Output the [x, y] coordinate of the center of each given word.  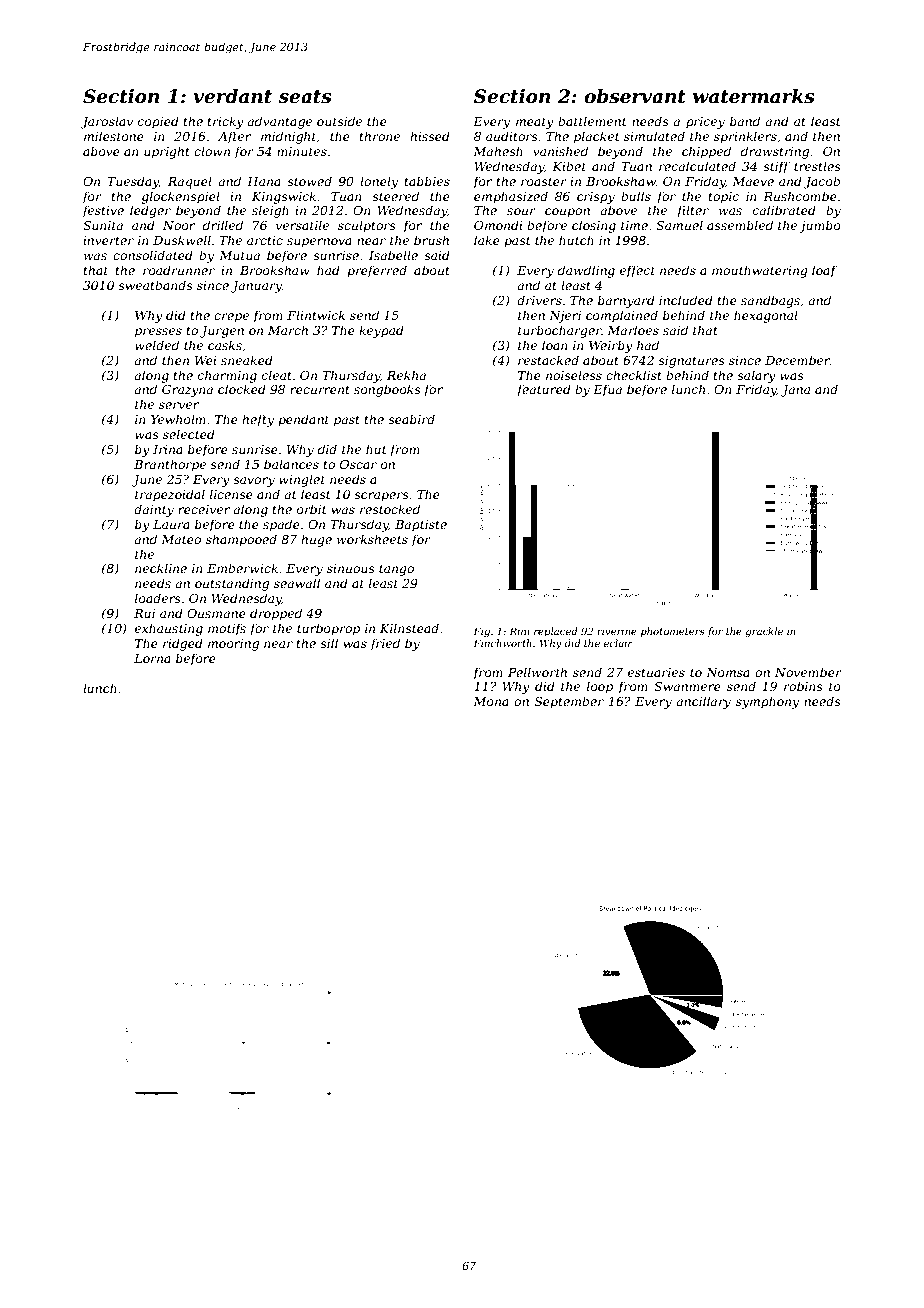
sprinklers [745, 137]
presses [158, 333]
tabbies [427, 181]
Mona [491, 701]
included [686, 300]
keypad [381, 331]
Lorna [152, 658]
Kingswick [284, 197]
